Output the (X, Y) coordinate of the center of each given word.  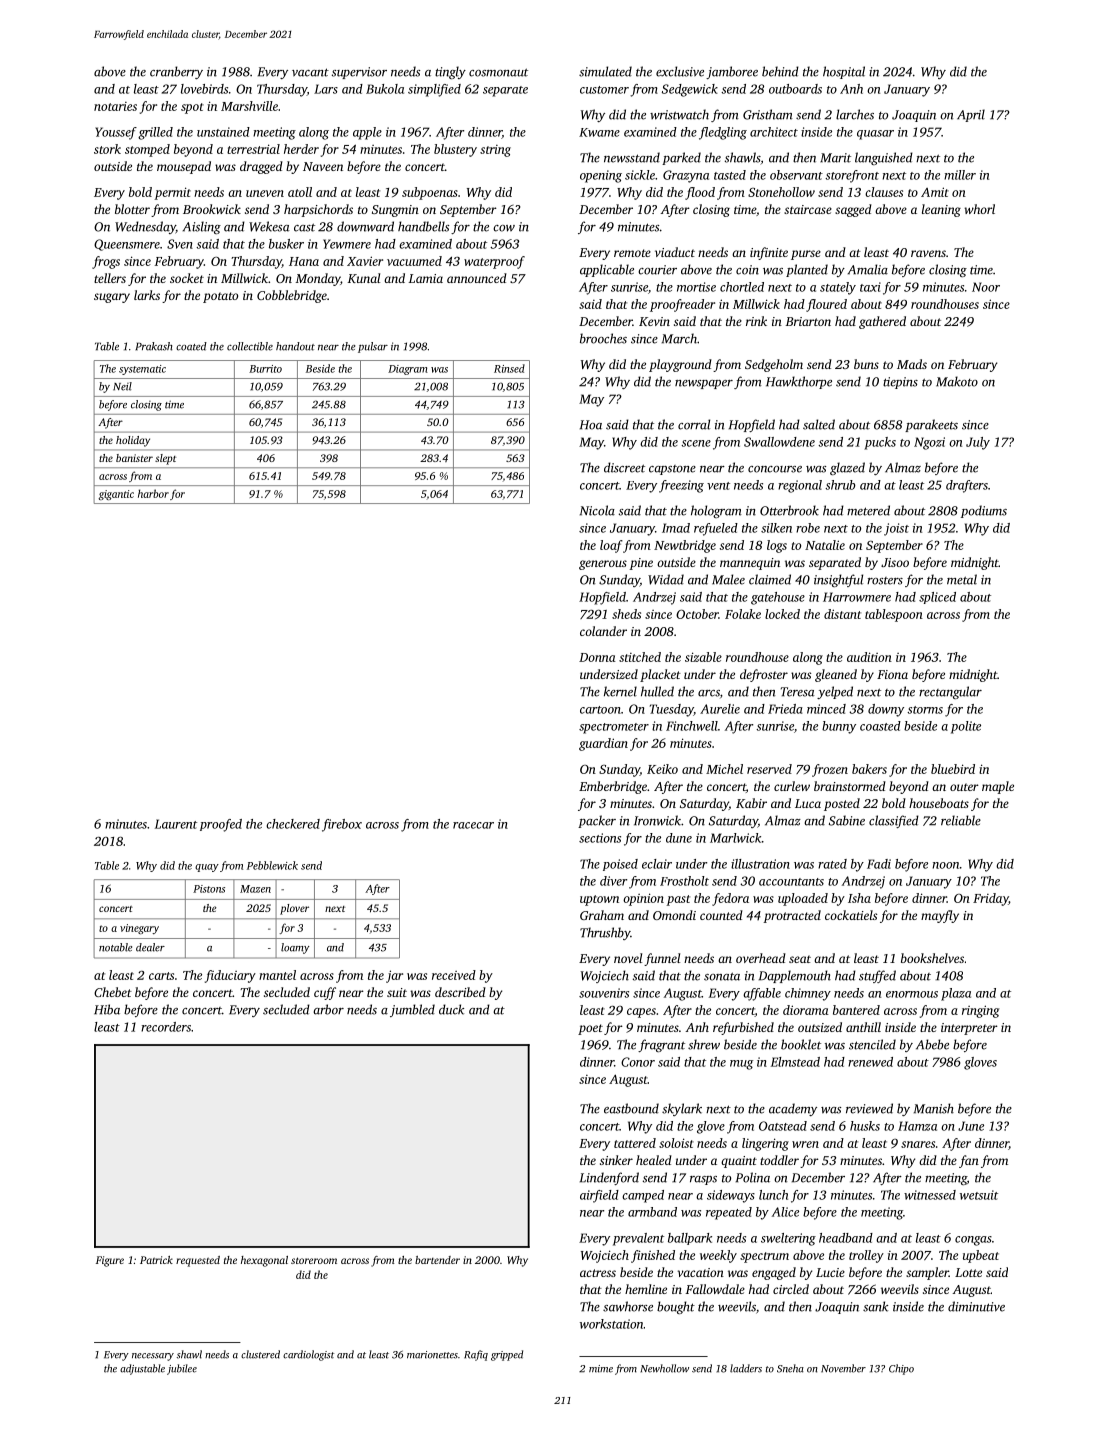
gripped (507, 1355)
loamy (295, 948)
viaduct (675, 252)
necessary (153, 1357)
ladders (746, 1368)
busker (286, 244)
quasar (875, 135)
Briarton (808, 321)
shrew (704, 1044)
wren (805, 1144)
